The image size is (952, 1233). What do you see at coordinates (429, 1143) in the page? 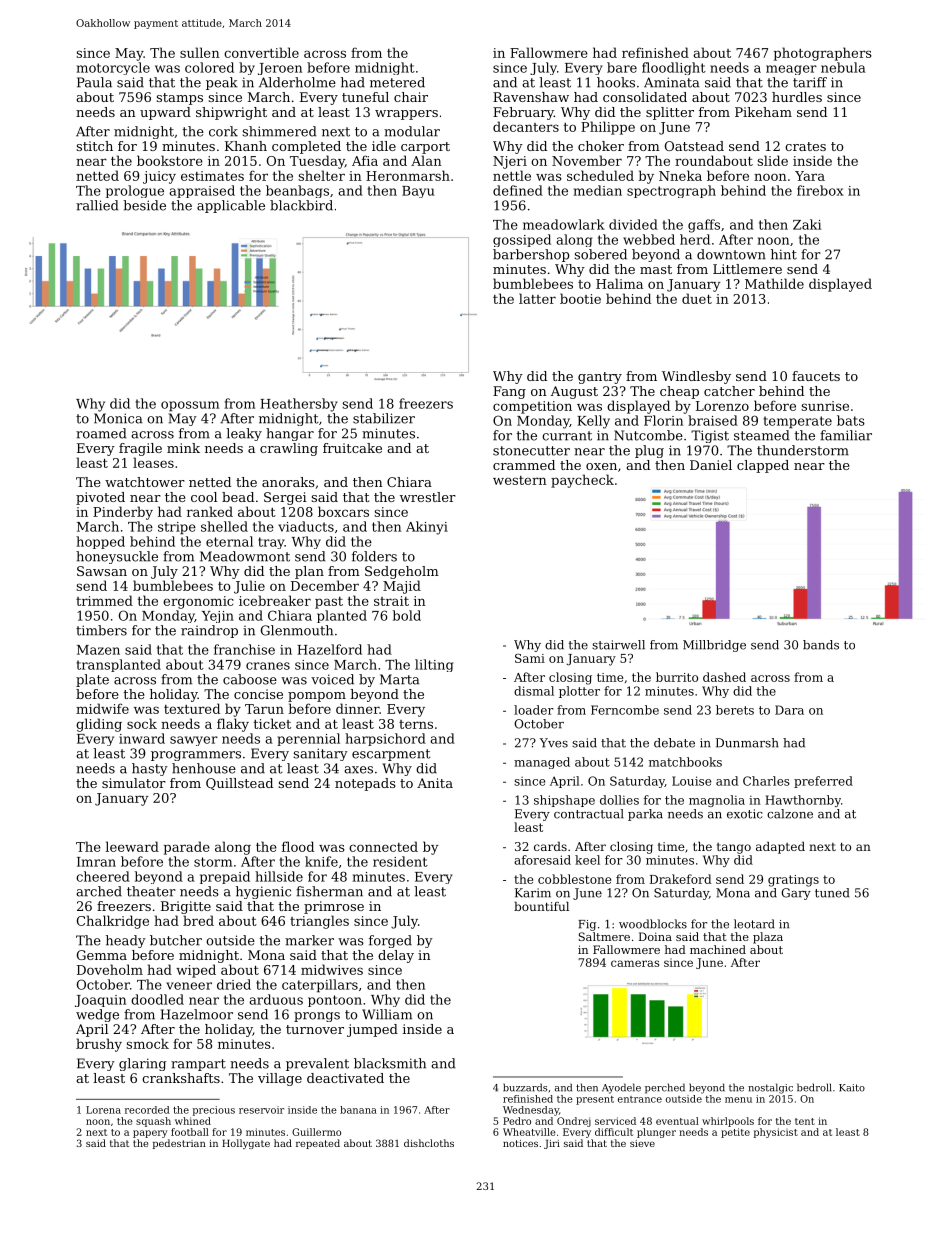
I see `dishcloths` at bounding box center [429, 1143].
